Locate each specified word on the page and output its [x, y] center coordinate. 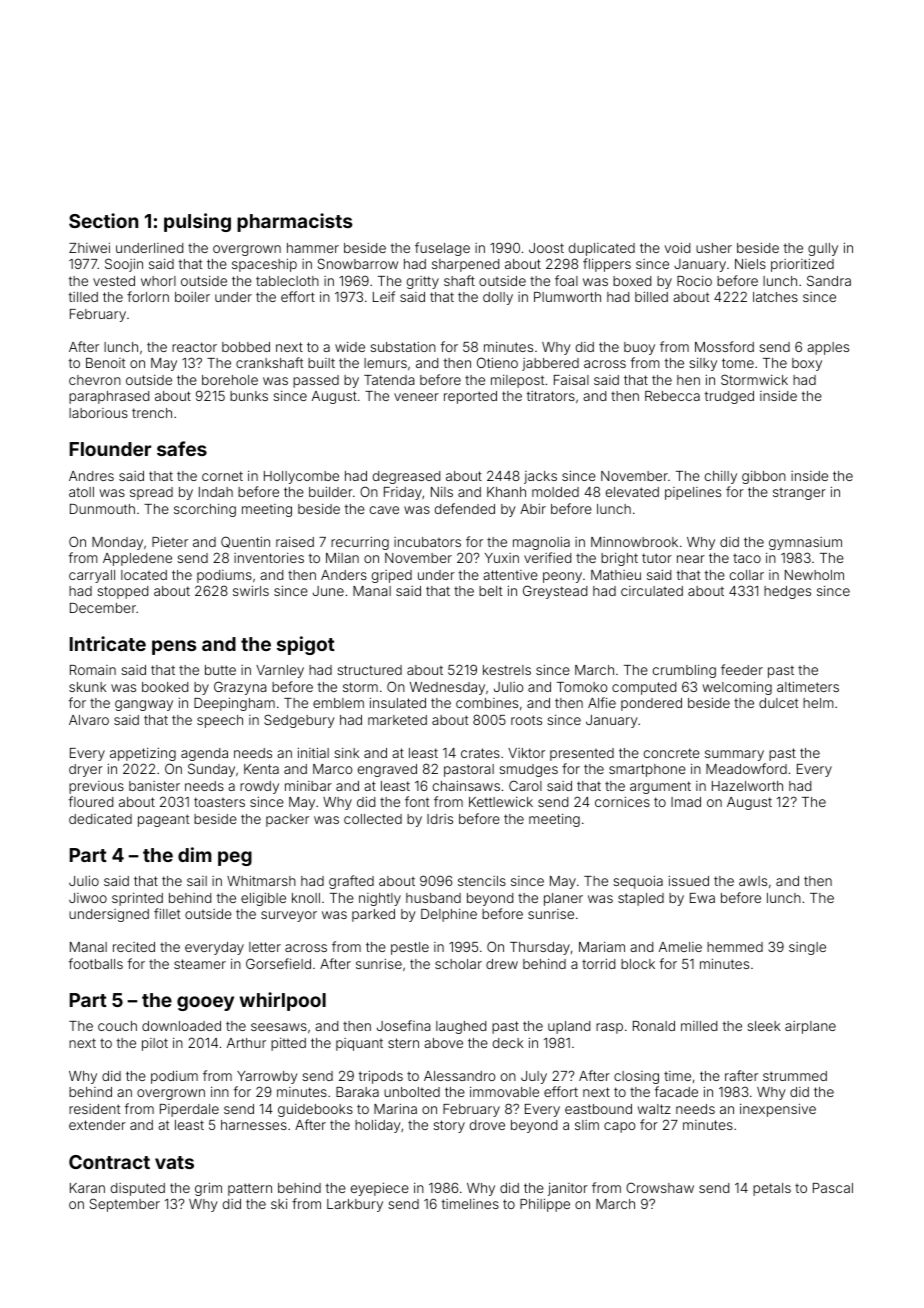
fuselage [442, 249]
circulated [652, 591]
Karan [87, 1188]
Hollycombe [301, 477]
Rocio [694, 280]
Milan [342, 558]
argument [660, 787]
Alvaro [89, 720]
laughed [461, 1027]
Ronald [654, 1026]
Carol [525, 785]
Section [103, 220]
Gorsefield [278, 963]
